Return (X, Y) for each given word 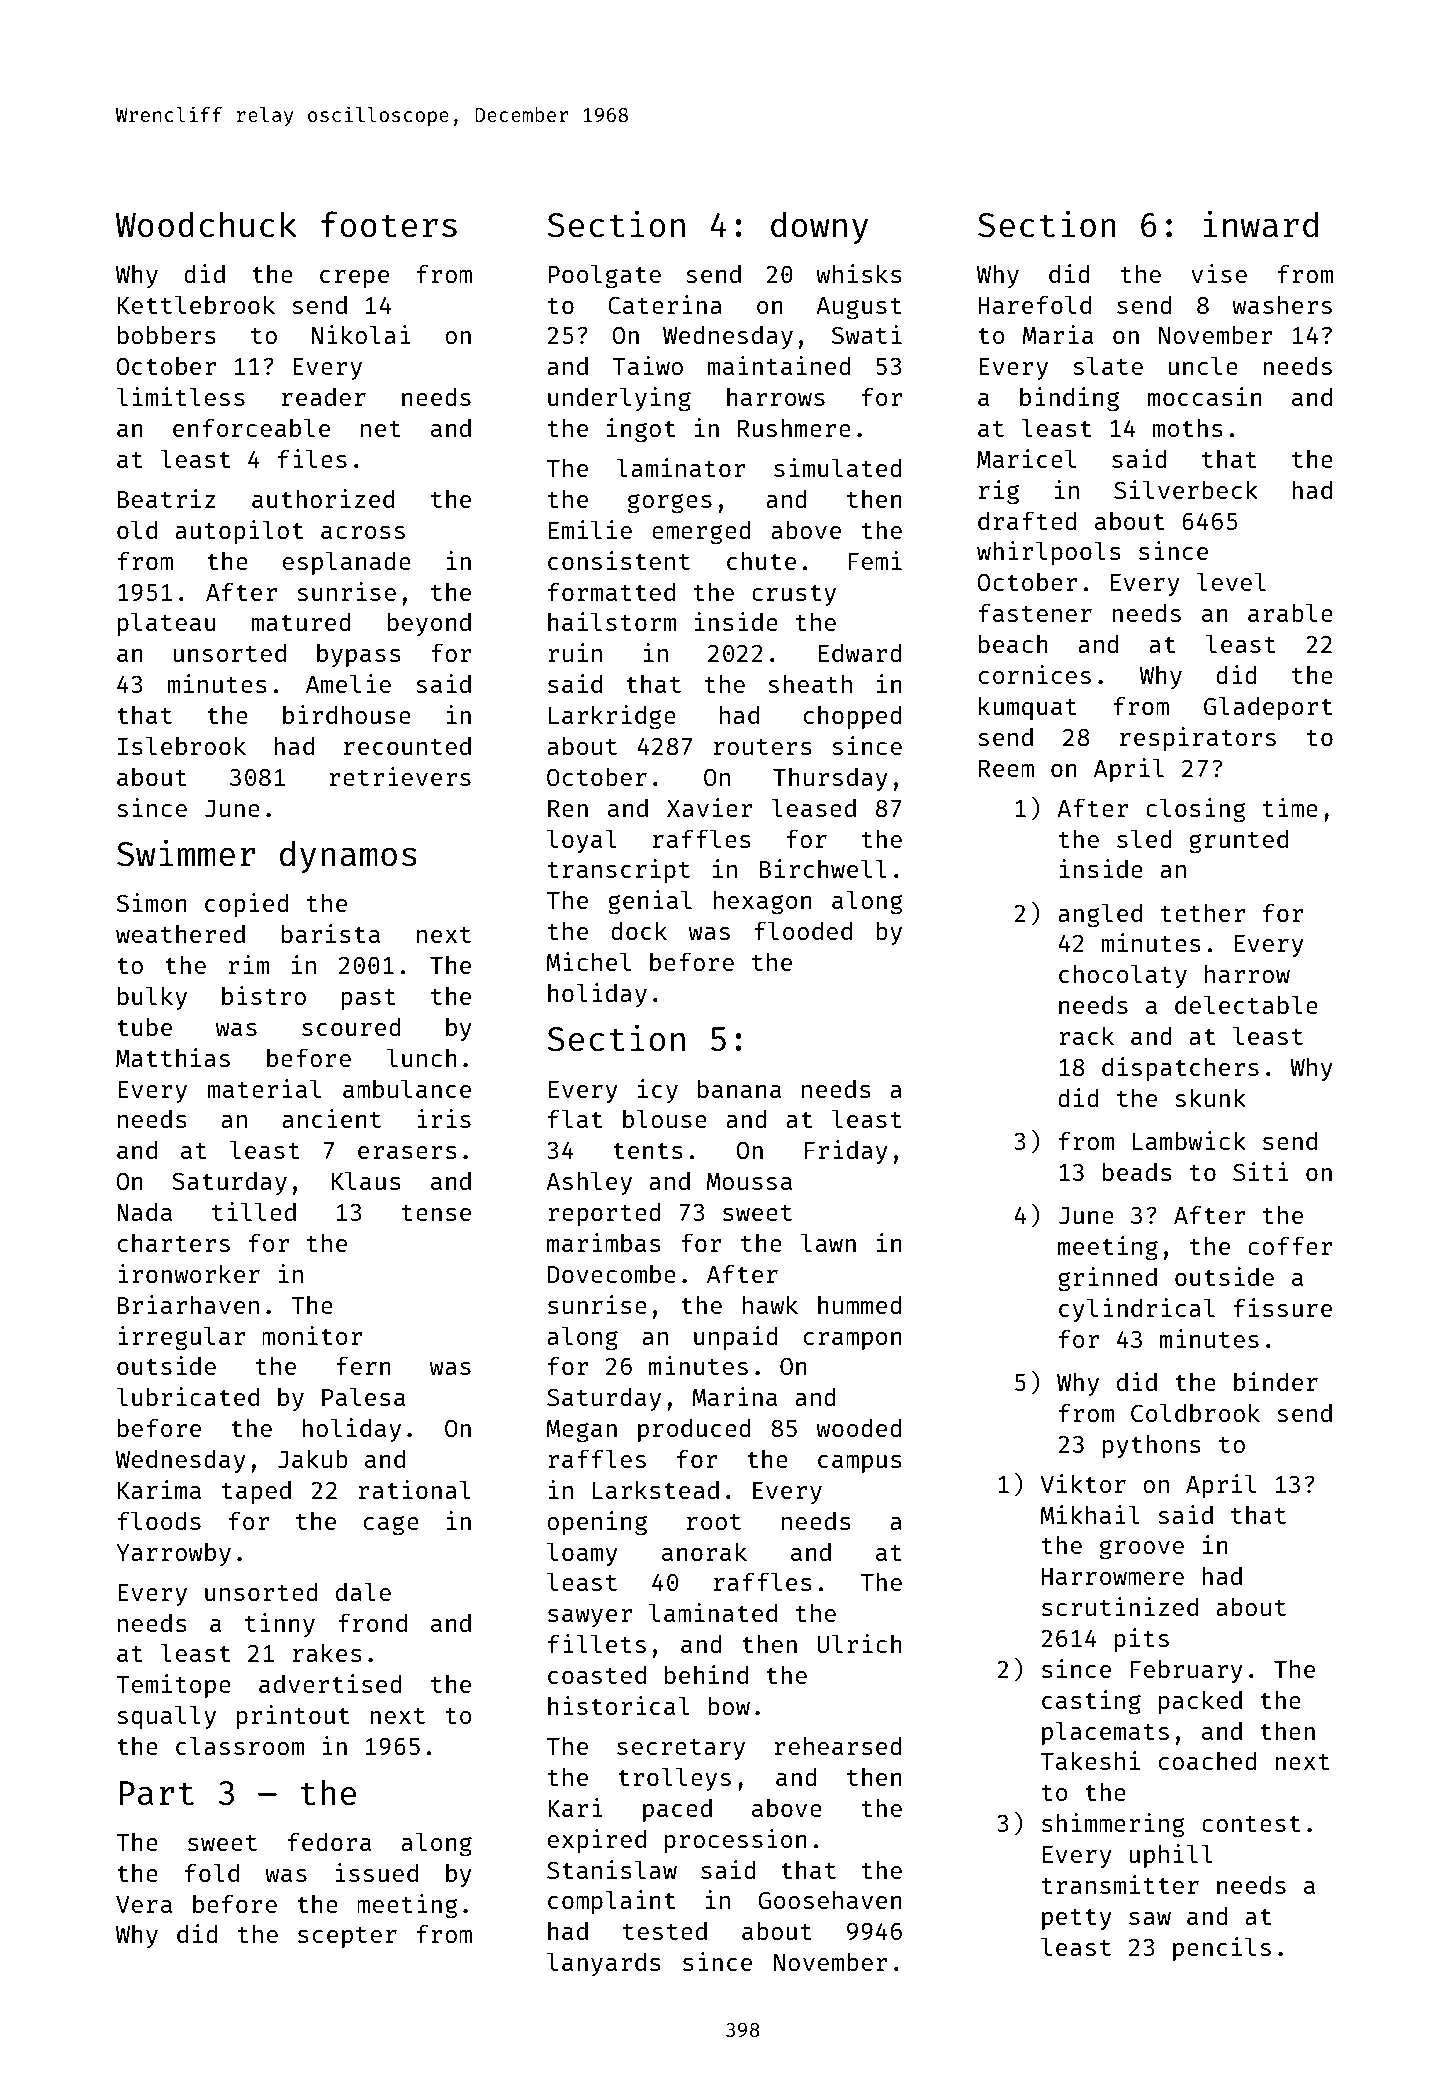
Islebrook (182, 745)
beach (1013, 644)
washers (1282, 305)
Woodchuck (206, 224)
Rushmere (794, 428)
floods (159, 1520)
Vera (144, 1904)
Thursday (830, 779)
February (1186, 1671)
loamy (582, 1554)
